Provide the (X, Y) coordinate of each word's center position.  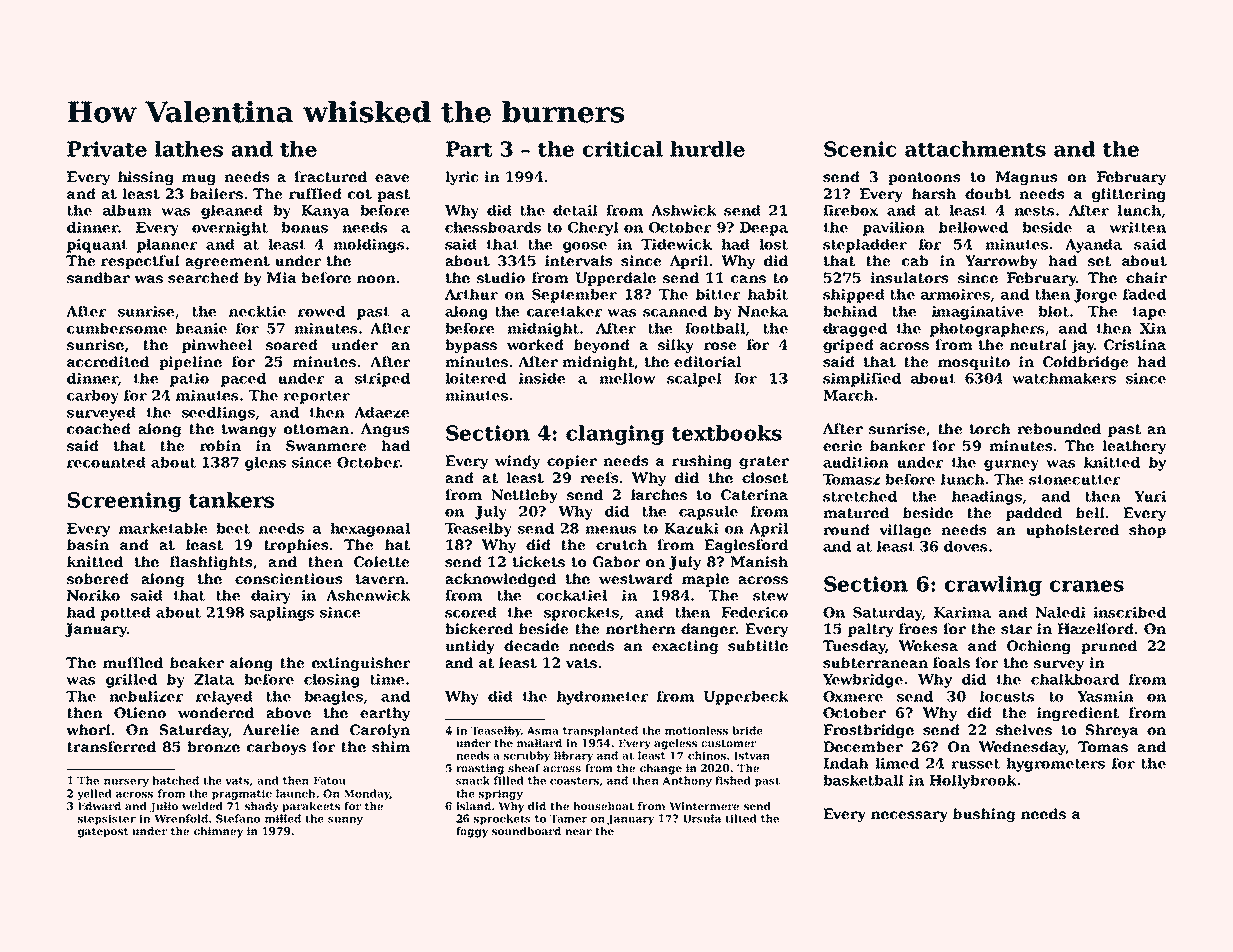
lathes (189, 149)
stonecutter (1074, 480)
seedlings (218, 414)
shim (391, 746)
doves (966, 546)
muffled (133, 662)
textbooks (727, 433)
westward (636, 578)
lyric (461, 178)
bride (747, 730)
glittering (1129, 195)
